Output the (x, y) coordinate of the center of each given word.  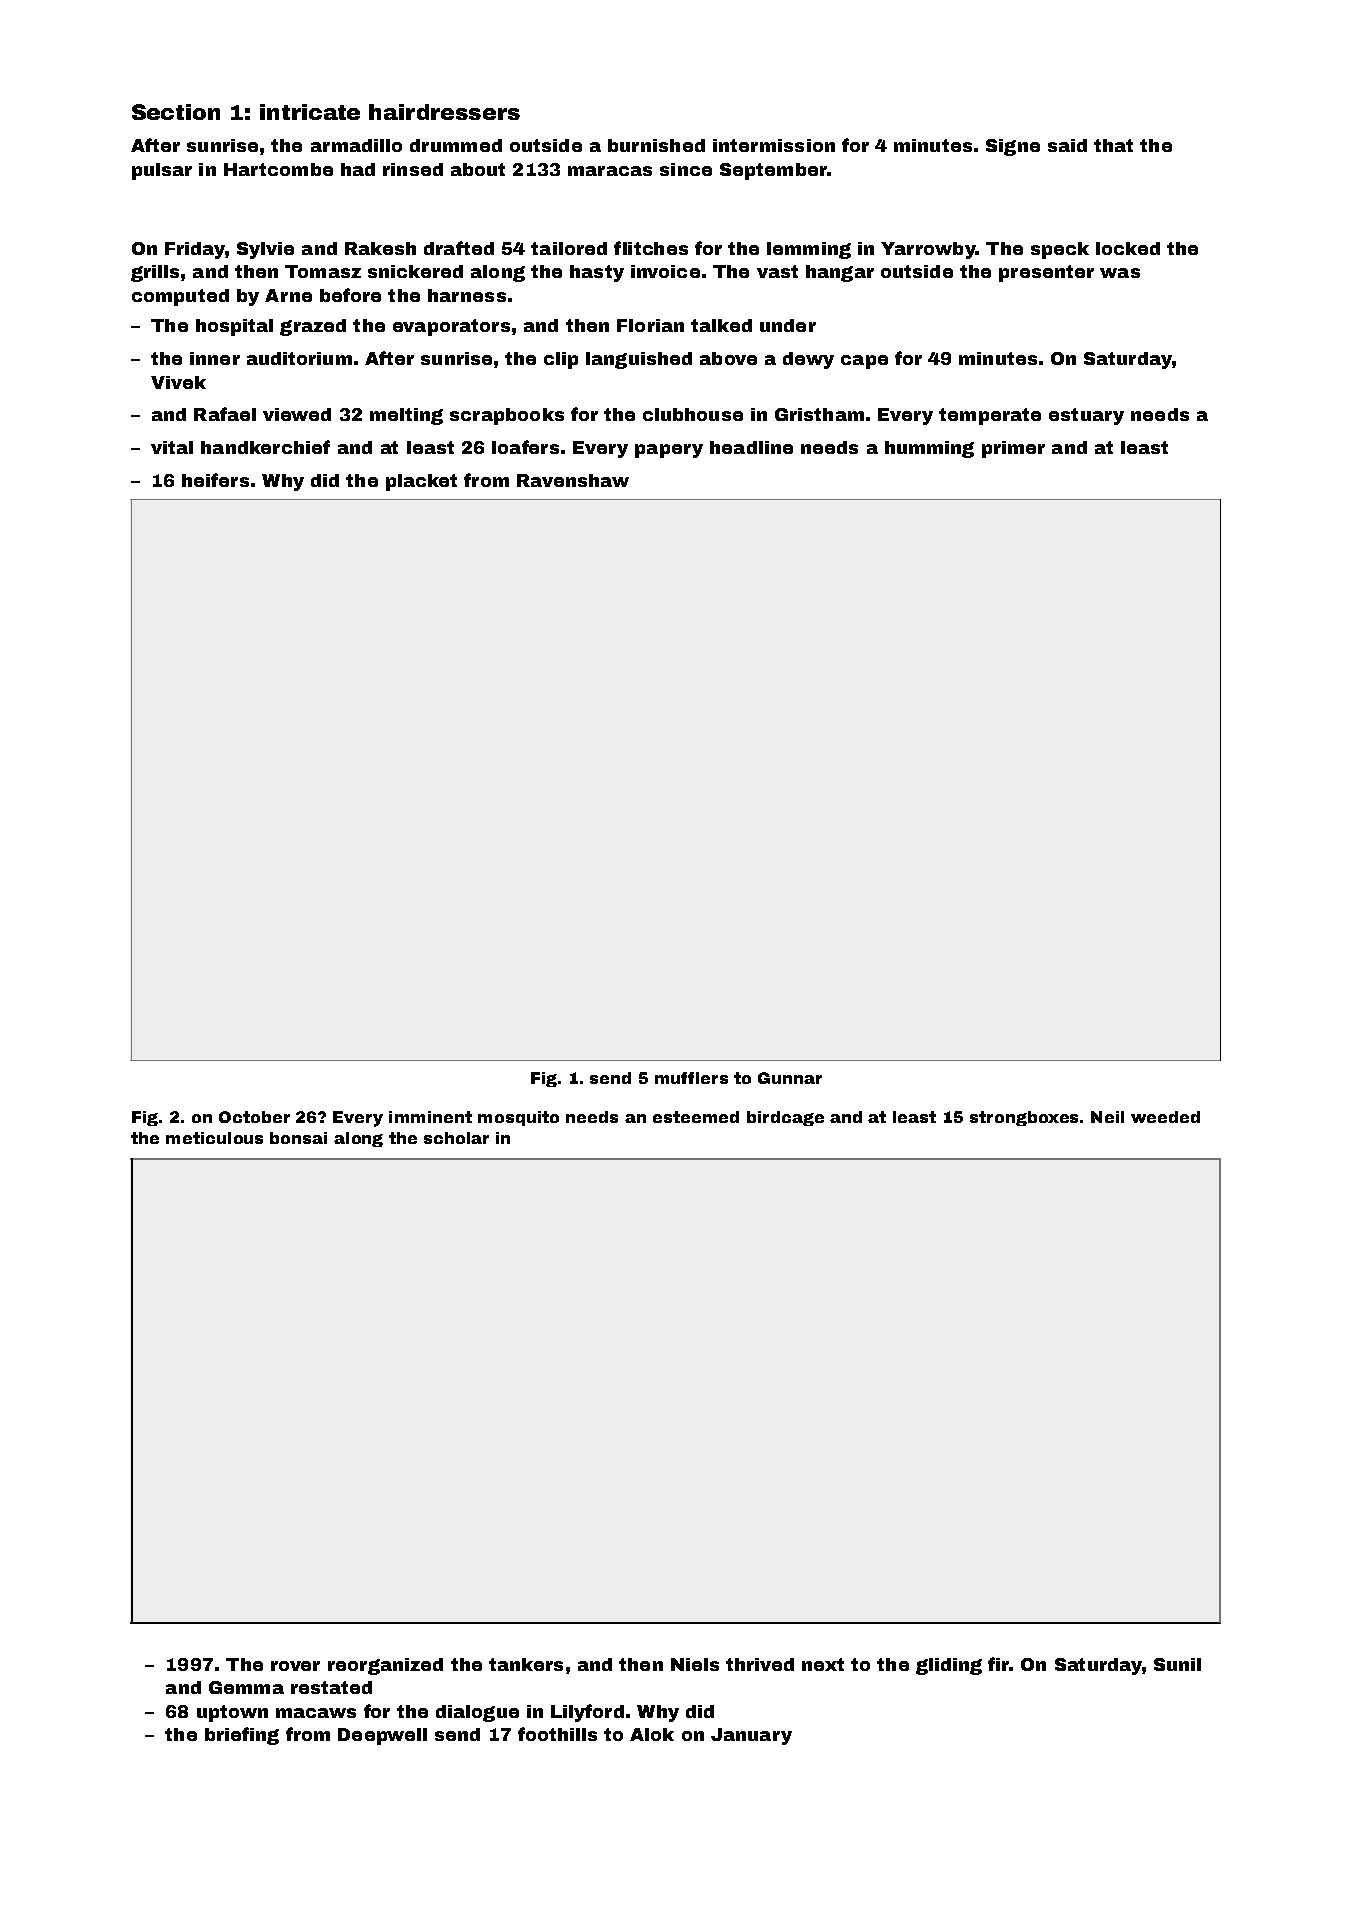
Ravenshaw (573, 480)
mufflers (691, 1078)
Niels (695, 1664)
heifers (215, 480)
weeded (1165, 1117)
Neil (1107, 1117)
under (788, 325)
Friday (195, 250)
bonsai (298, 1138)
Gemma (246, 1687)
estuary (1086, 416)
